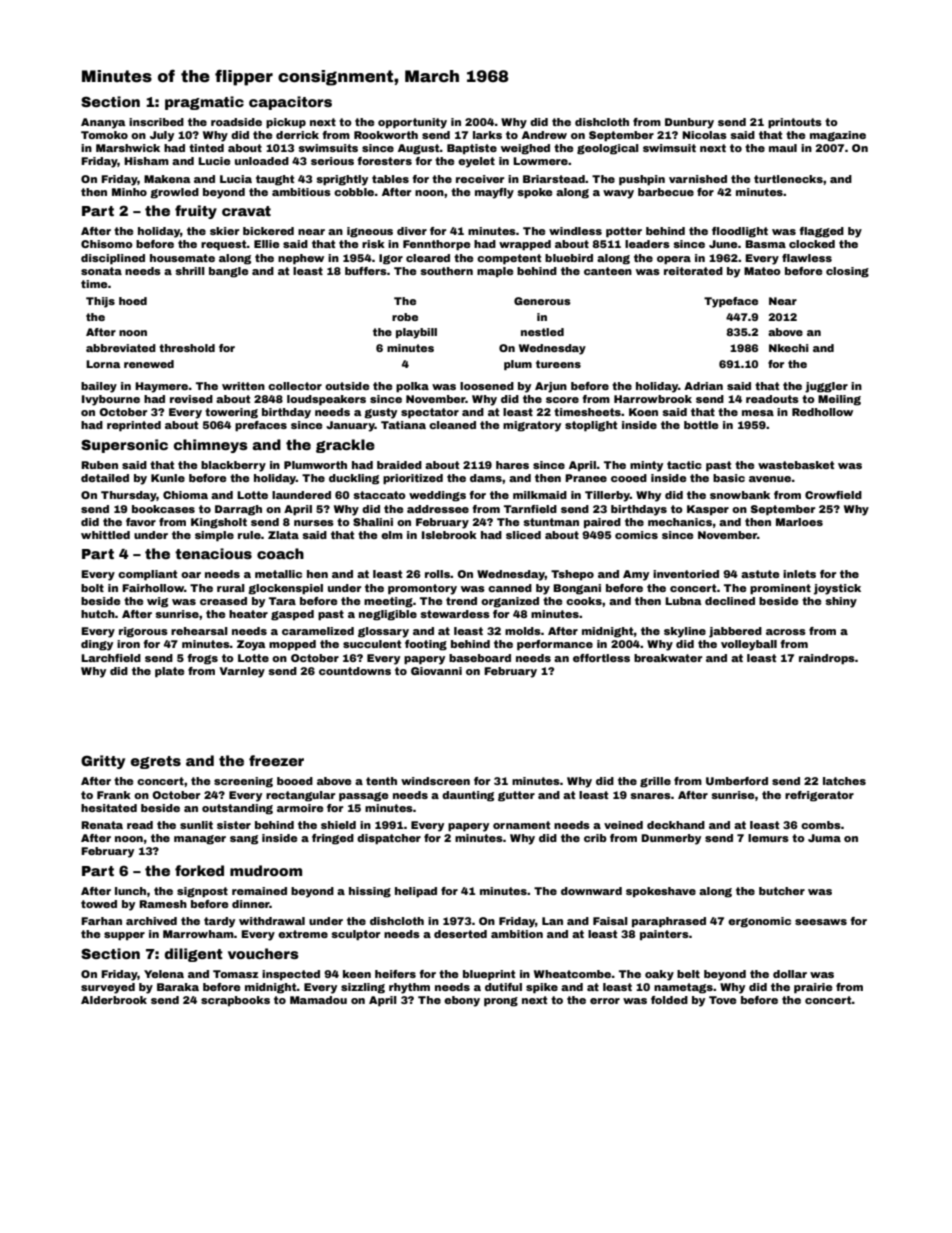  Describe the element at coordinates (759, 922) in the screenshot. I see `ergonomic` at that location.
